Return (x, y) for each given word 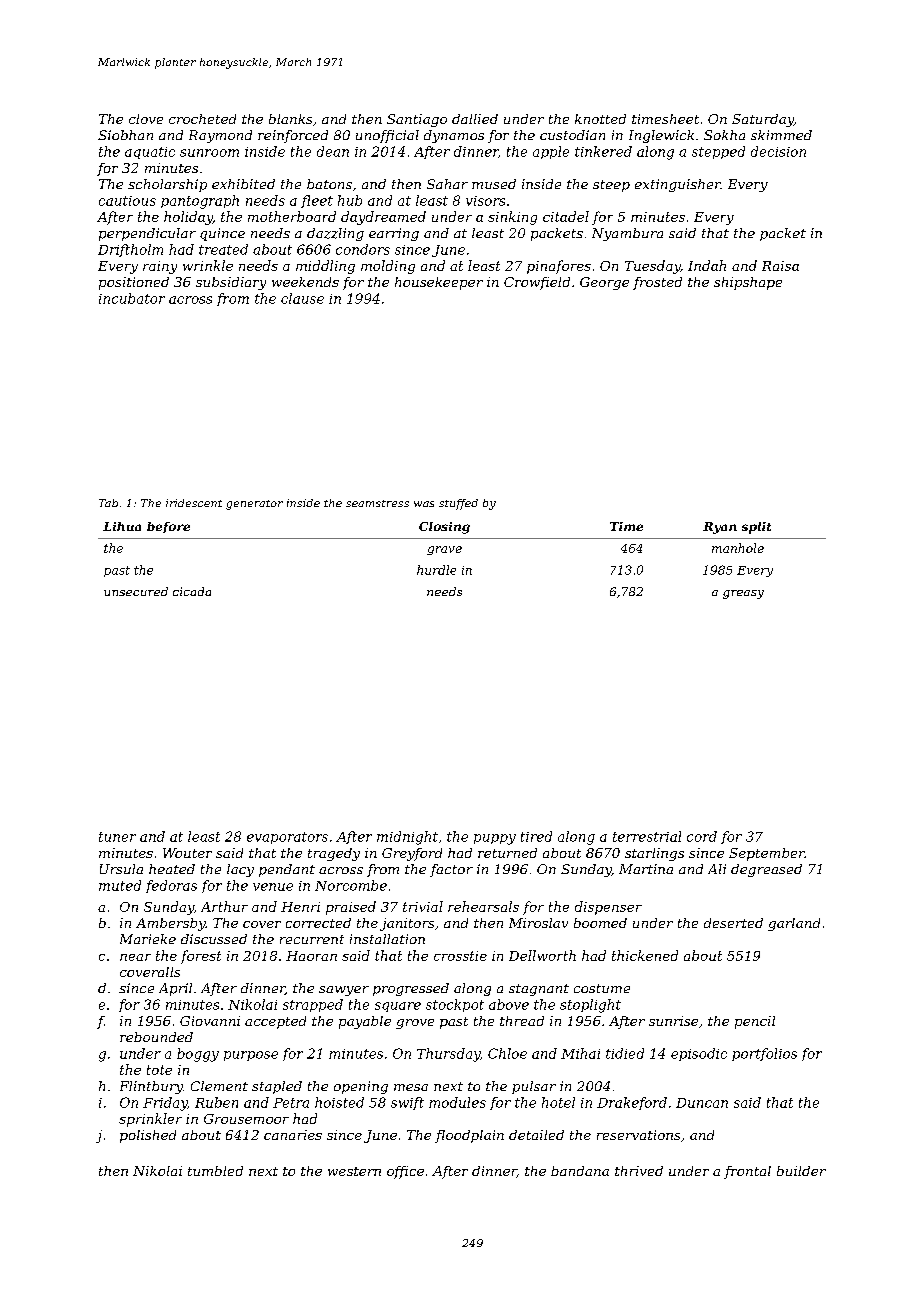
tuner (117, 837)
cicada (192, 591)
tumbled (215, 1171)
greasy (743, 594)
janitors (407, 924)
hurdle (436, 570)
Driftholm (130, 250)
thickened (645, 955)
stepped (718, 152)
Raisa (780, 266)
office (405, 1172)
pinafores (559, 267)
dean (333, 151)
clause (302, 298)
